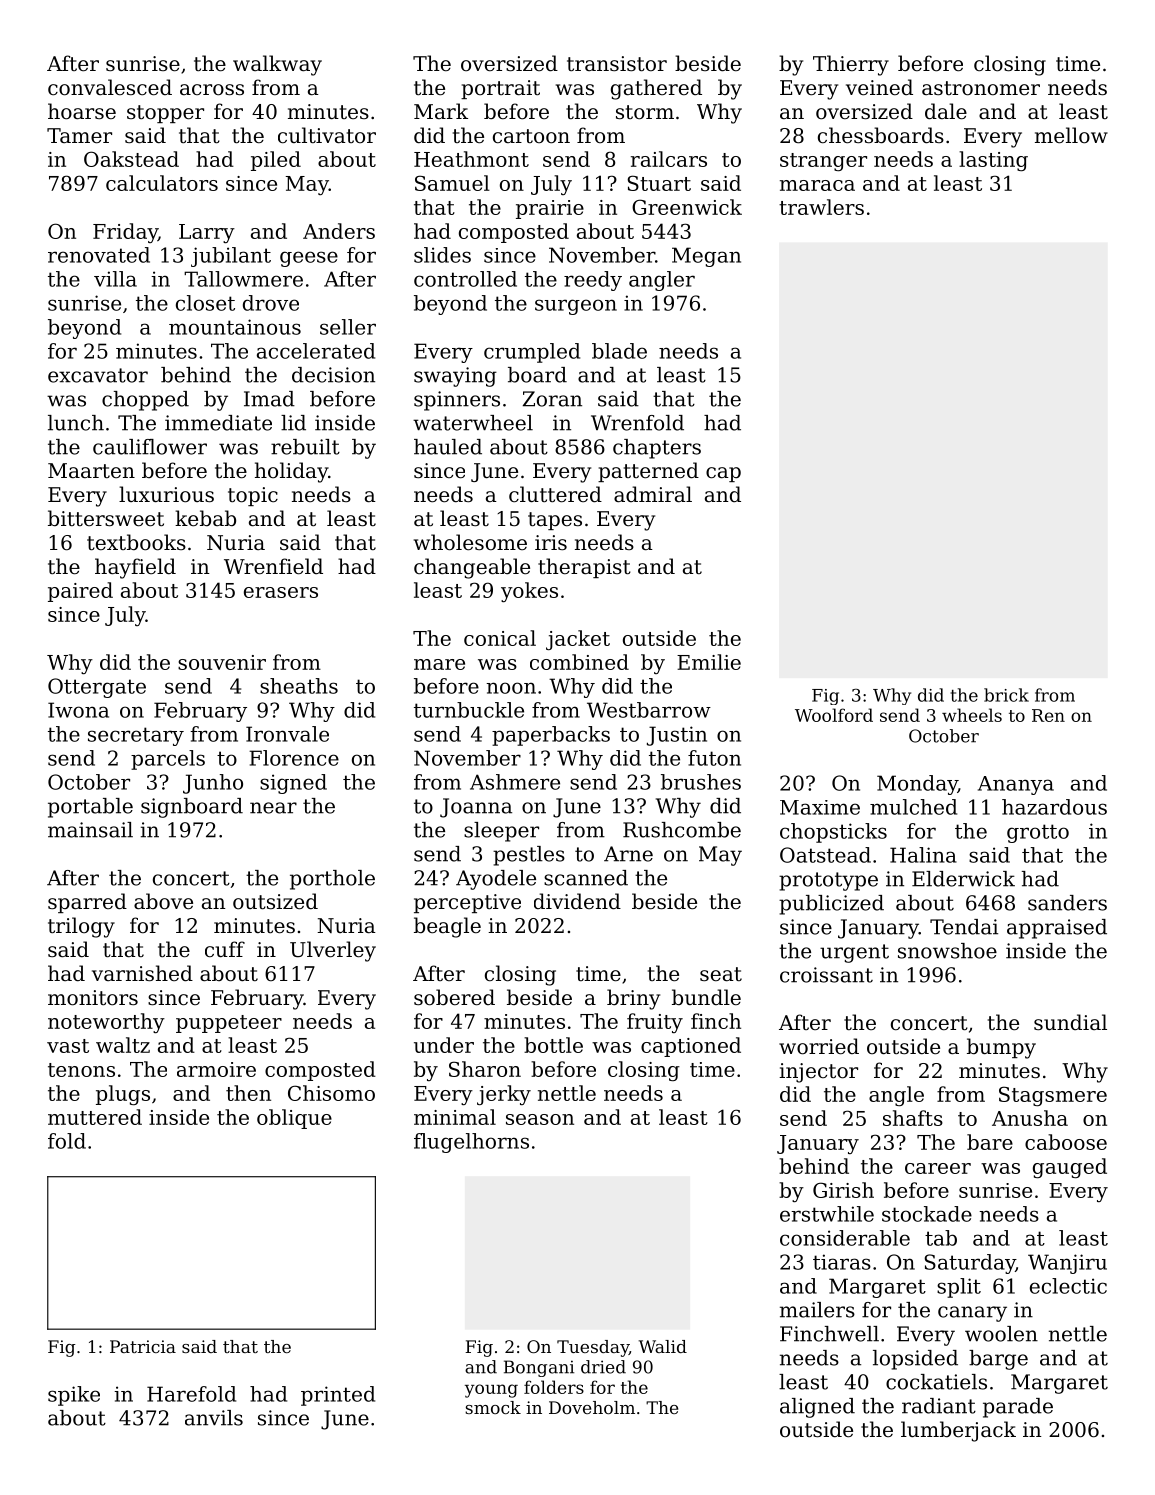 This screenshot has width=1155, height=1495. Describe the element at coordinates (493, 1407) in the screenshot. I see `smock` at that location.
